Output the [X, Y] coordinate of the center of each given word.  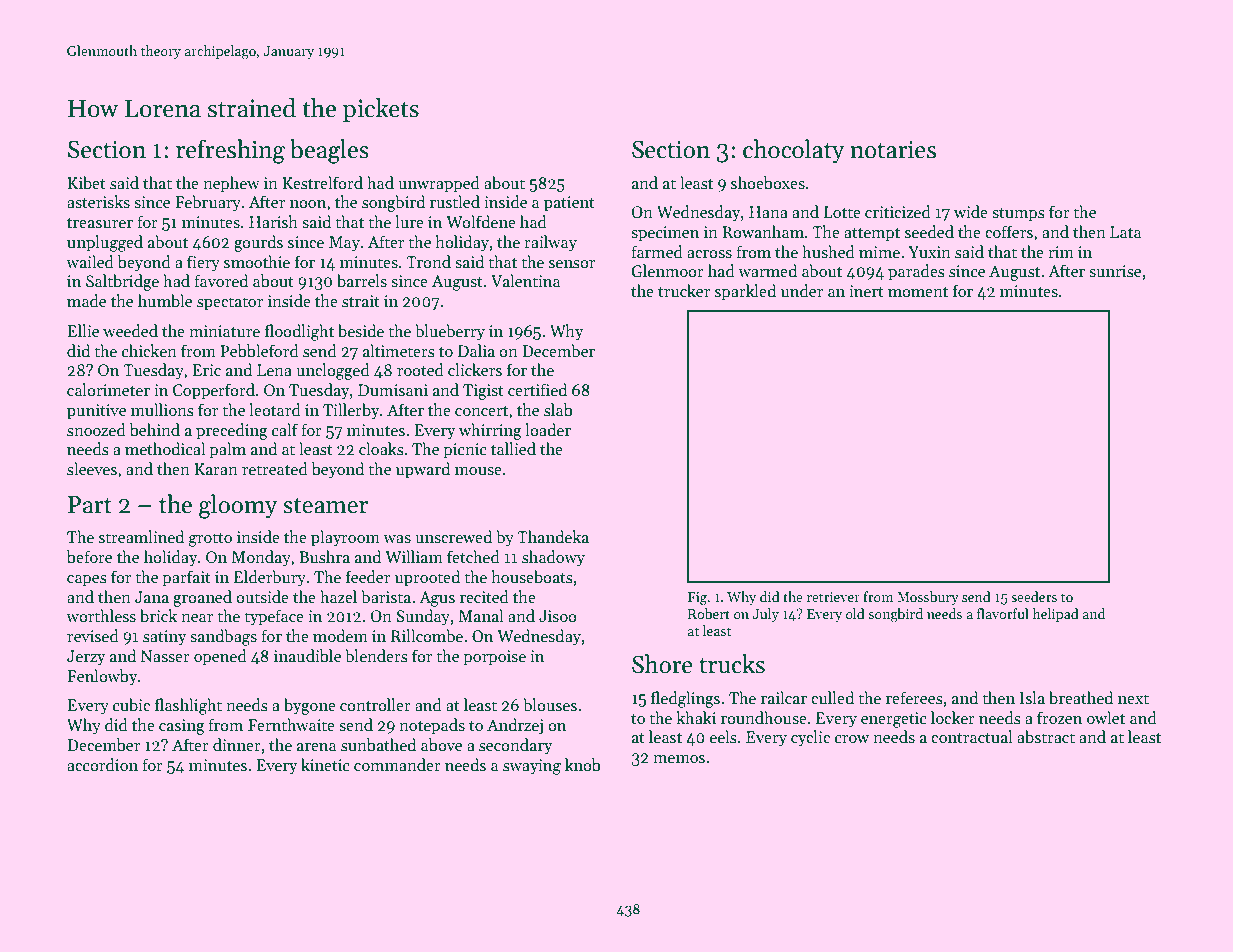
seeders [1034, 596]
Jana [152, 597]
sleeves [92, 468]
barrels [362, 281]
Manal [481, 615]
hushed [828, 252]
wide [971, 211]
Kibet [86, 182]
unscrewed [453, 537]
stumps [1018, 215]
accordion [102, 765]
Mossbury [928, 598]
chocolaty [794, 151]
